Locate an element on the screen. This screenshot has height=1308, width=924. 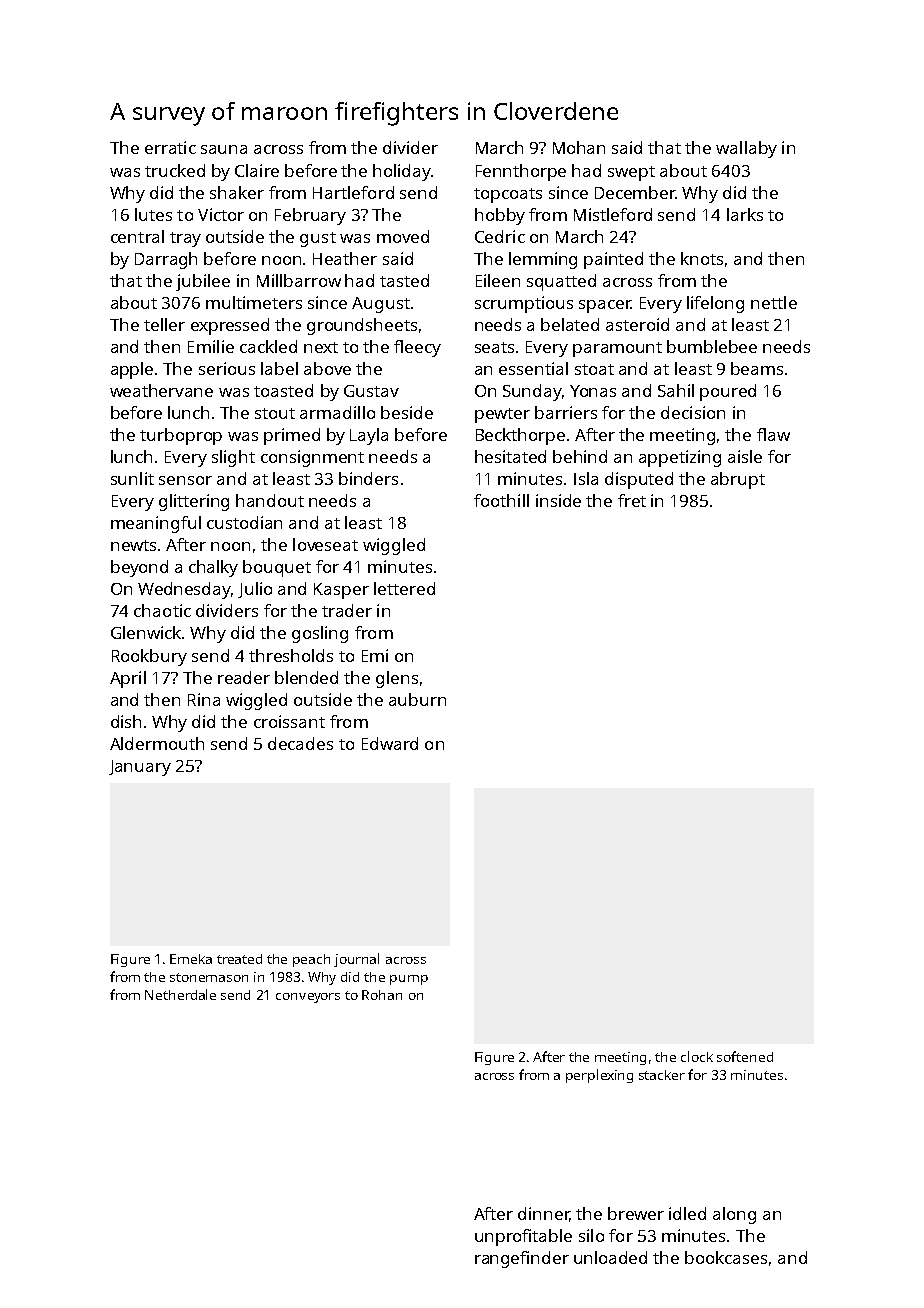
erratic is located at coordinates (170, 147).
